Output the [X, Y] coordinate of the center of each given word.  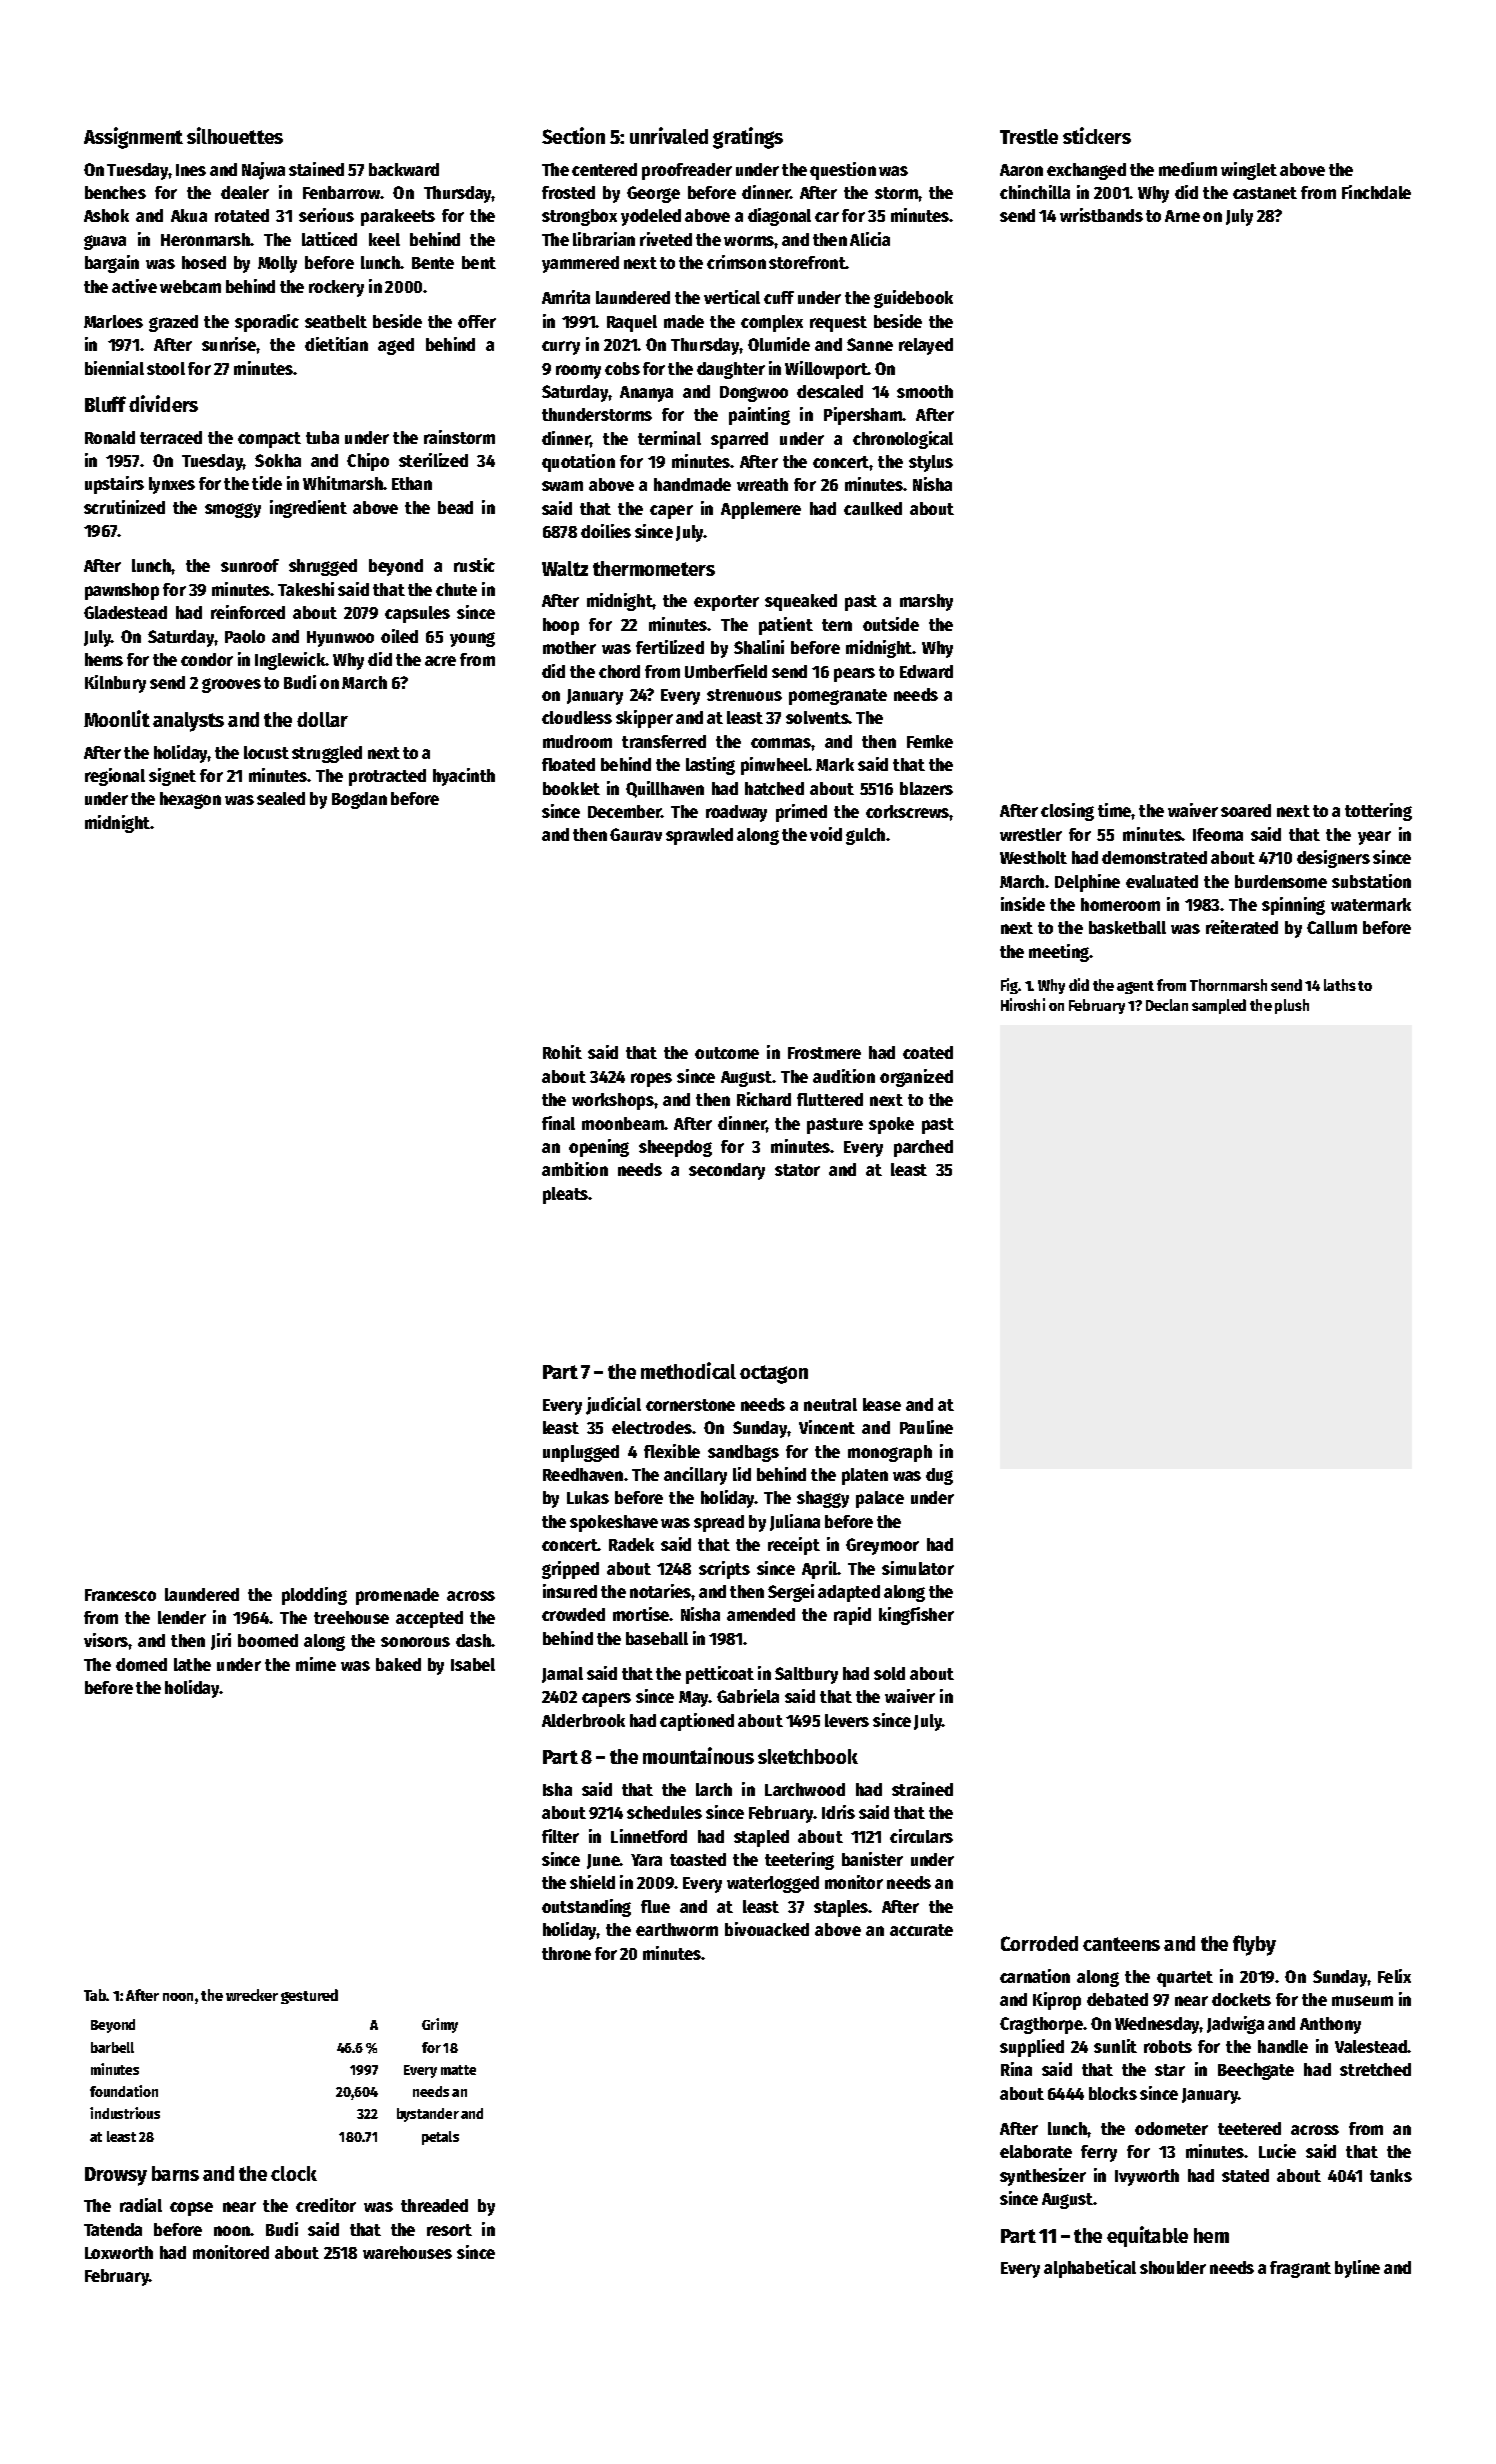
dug [939, 1476]
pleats [566, 1195]
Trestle [1029, 136]
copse [191, 2209]
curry [561, 348]
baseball [657, 1638]
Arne [1182, 216]
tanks [1391, 2175]
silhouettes [235, 135]
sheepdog [675, 1148]
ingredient [308, 509]
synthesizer [1043, 2177]
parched [923, 1148]
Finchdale [1376, 192]
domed [141, 1664]
